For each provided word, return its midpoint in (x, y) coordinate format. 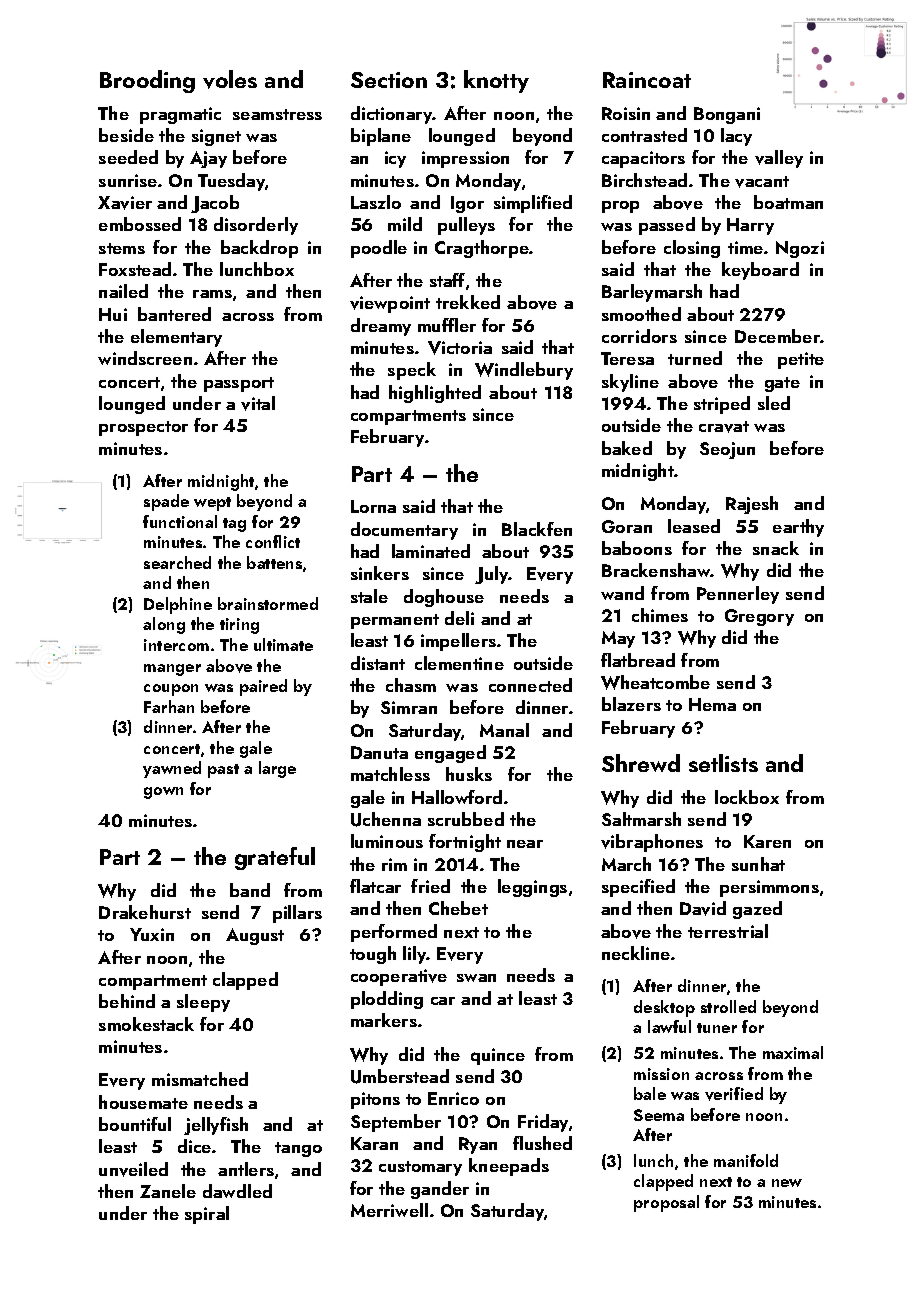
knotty (496, 81)
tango (298, 1149)
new (787, 1183)
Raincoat (647, 80)
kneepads (509, 1167)
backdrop (259, 249)
